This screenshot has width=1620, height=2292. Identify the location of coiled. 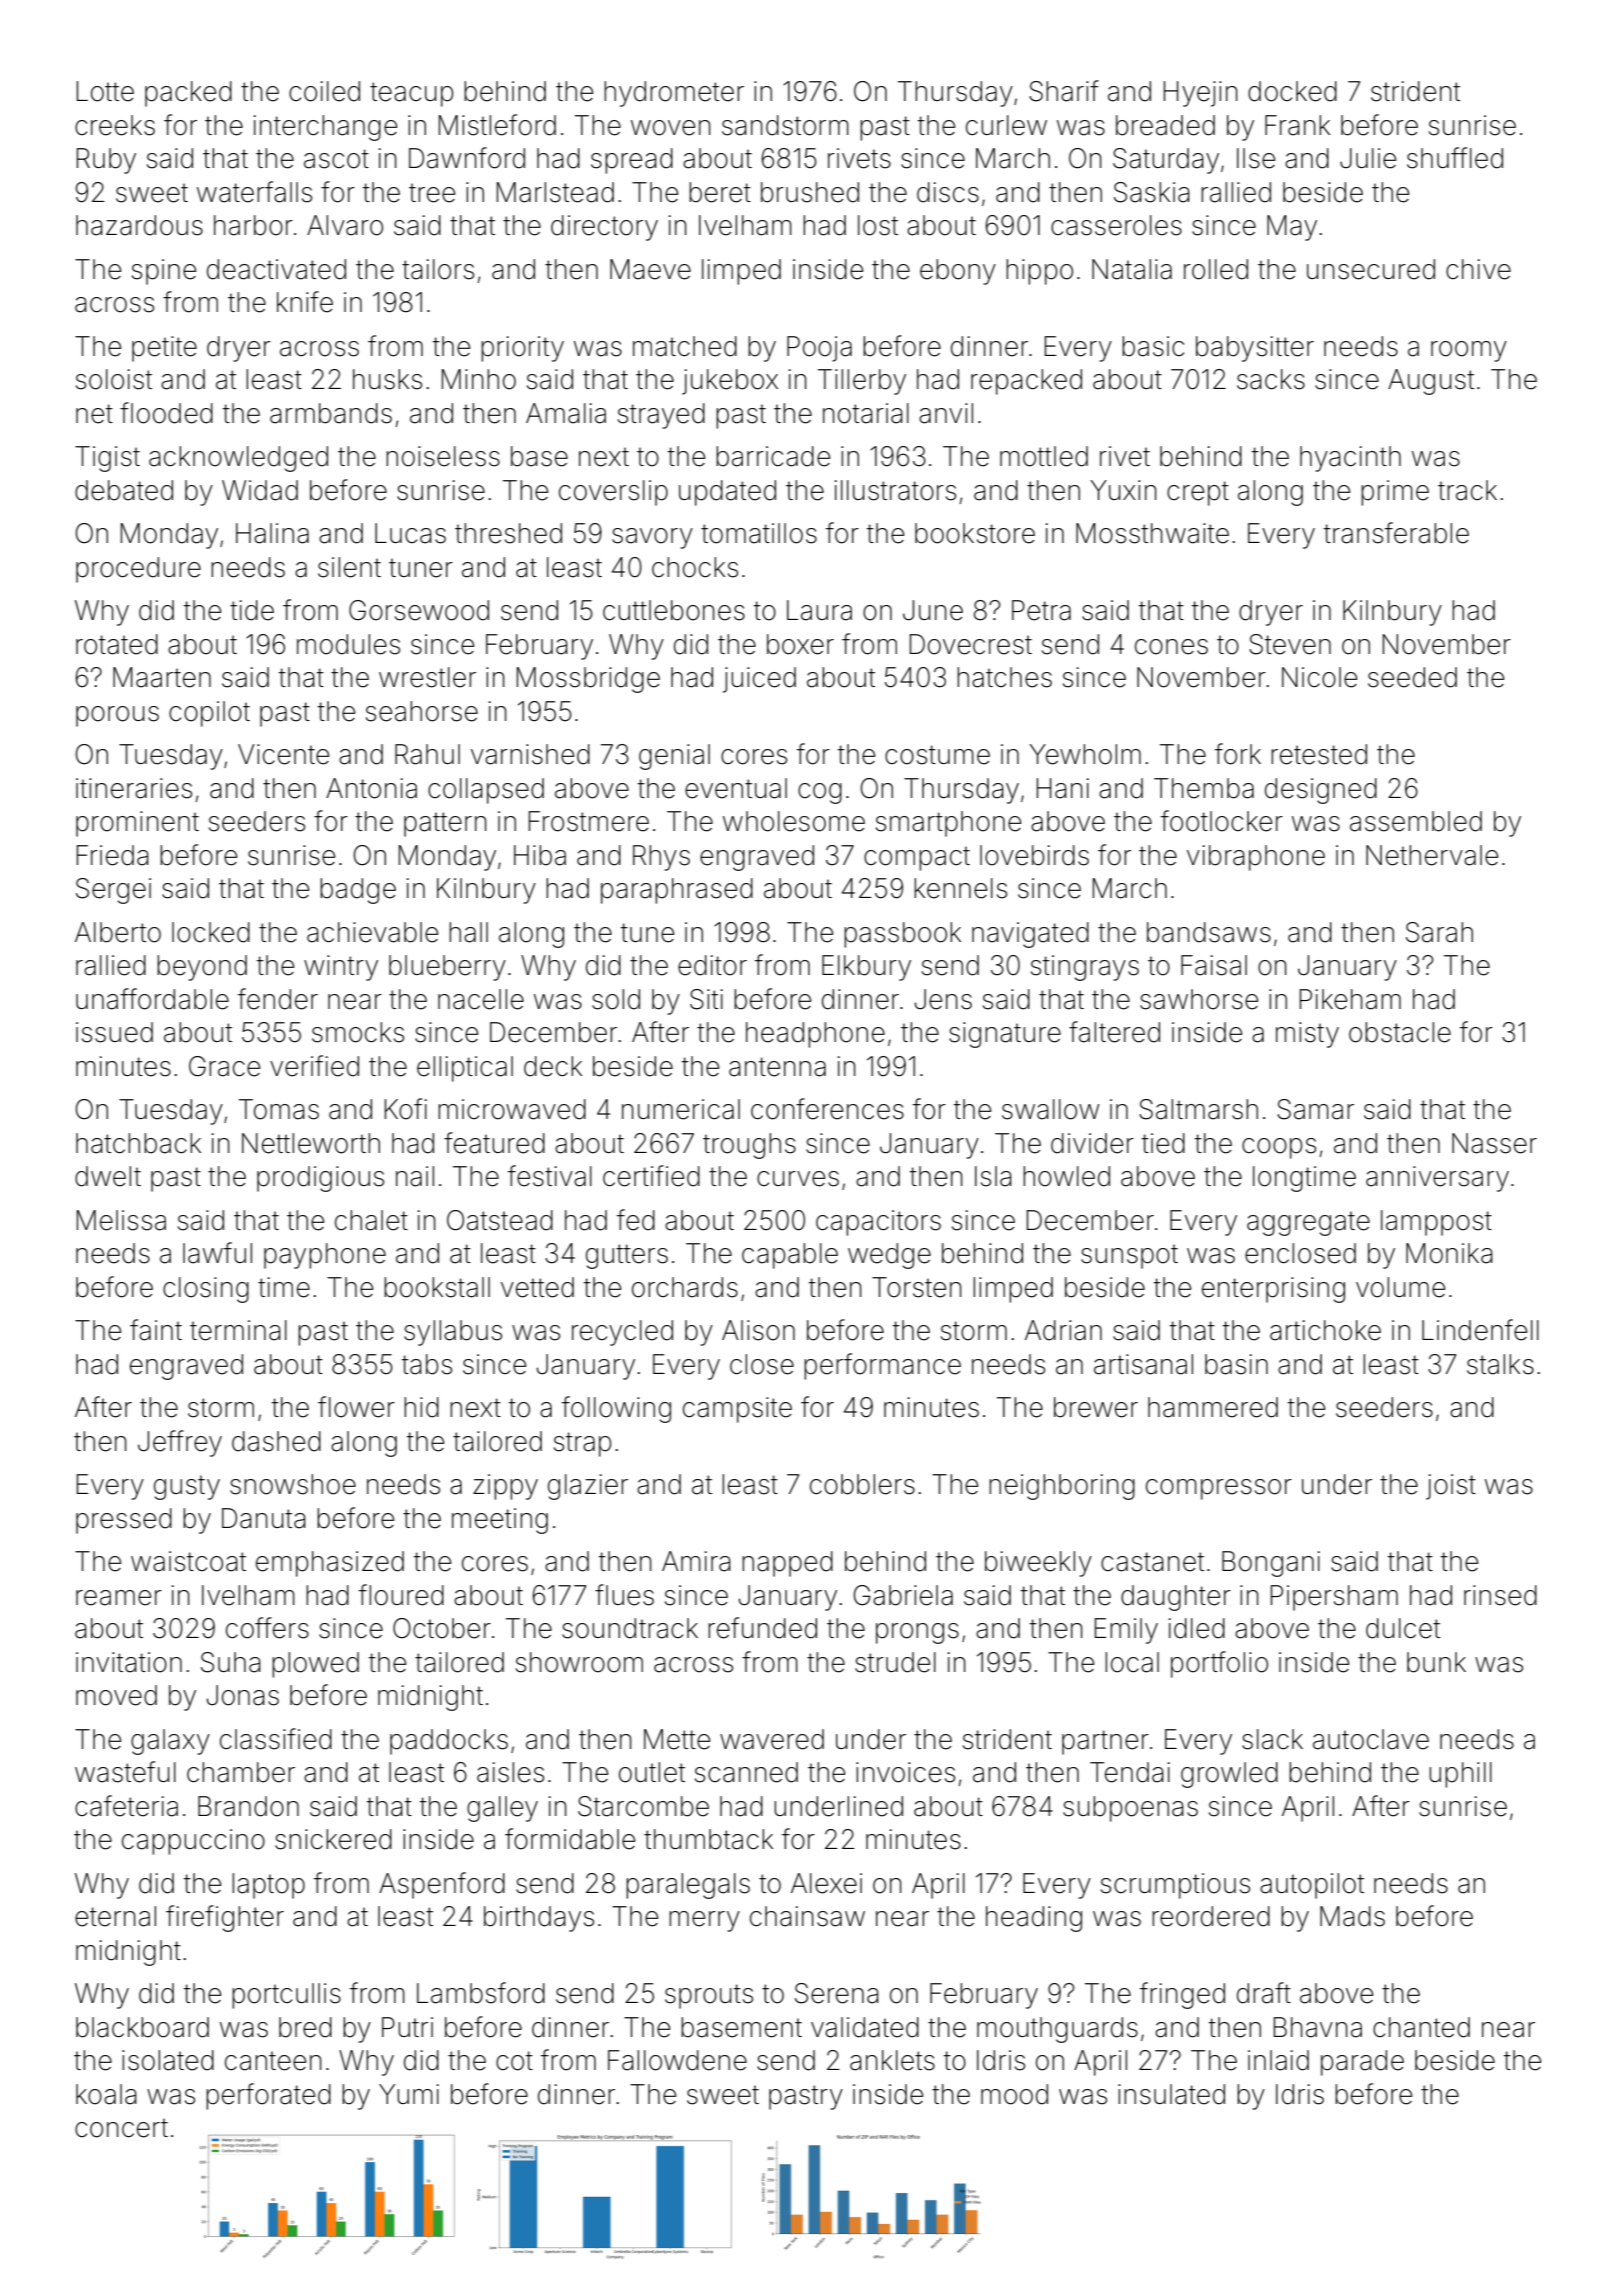
(324, 91).
